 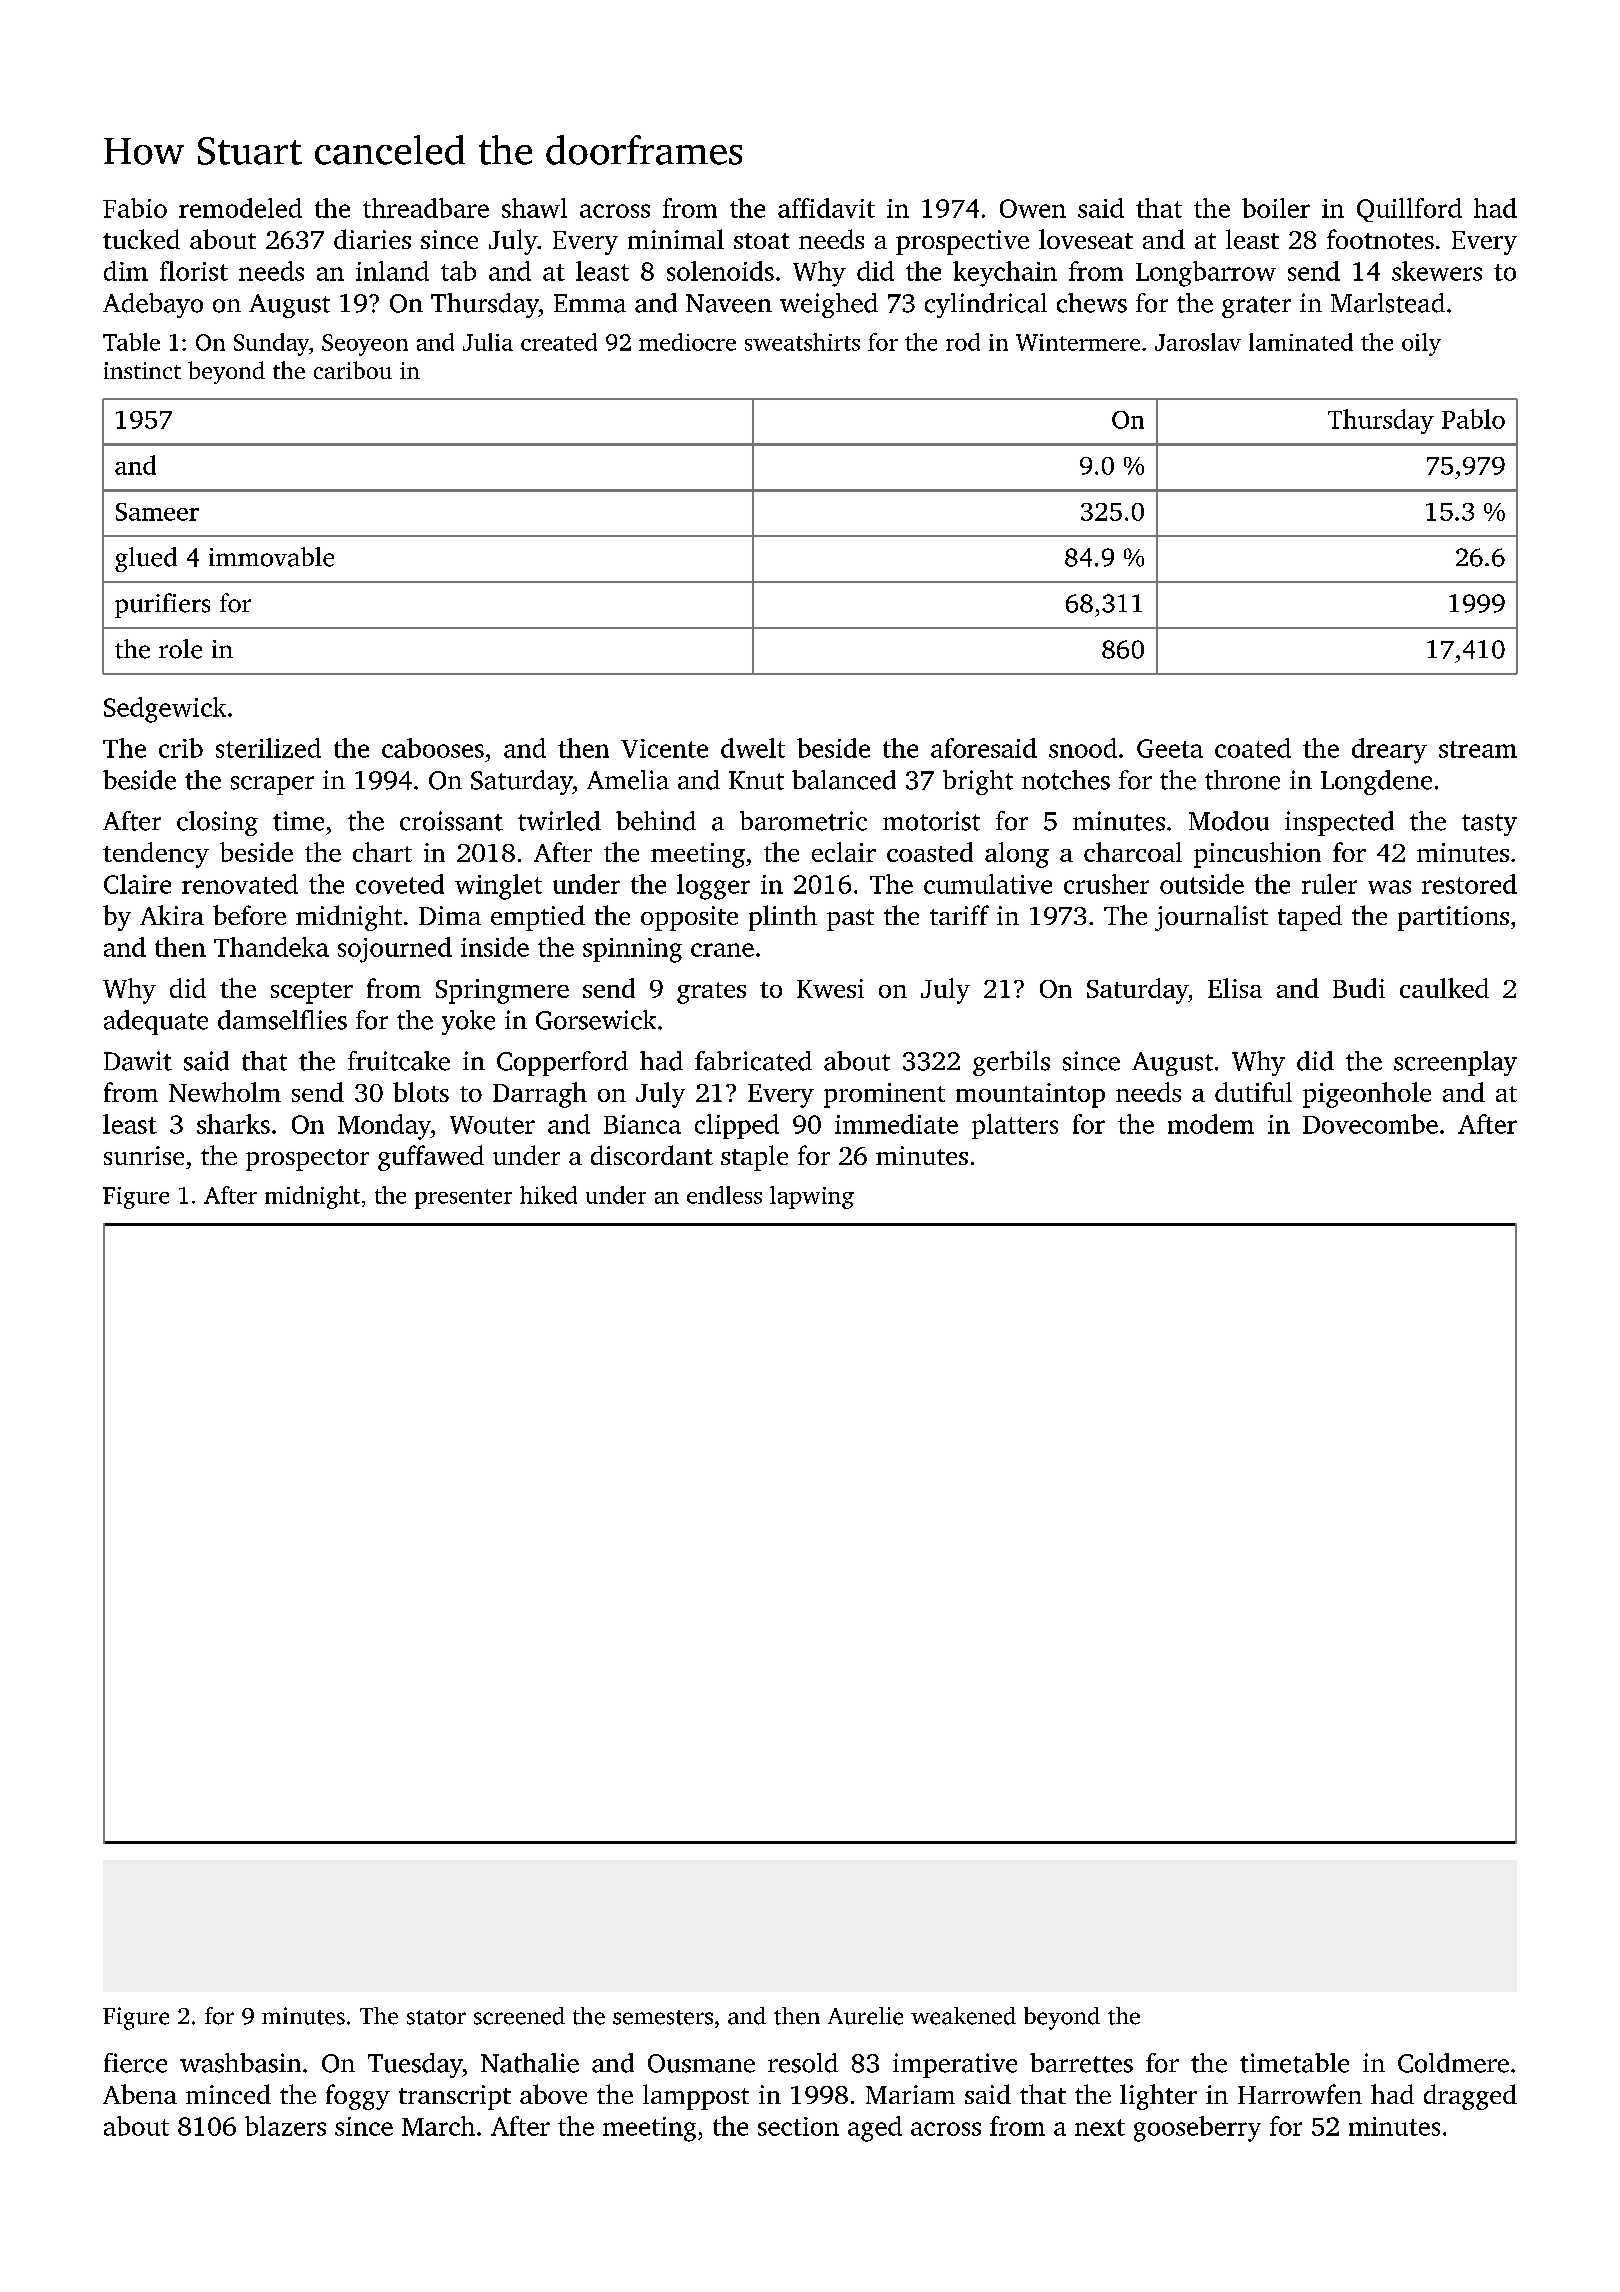 I want to click on diaries, so click(x=372, y=239).
